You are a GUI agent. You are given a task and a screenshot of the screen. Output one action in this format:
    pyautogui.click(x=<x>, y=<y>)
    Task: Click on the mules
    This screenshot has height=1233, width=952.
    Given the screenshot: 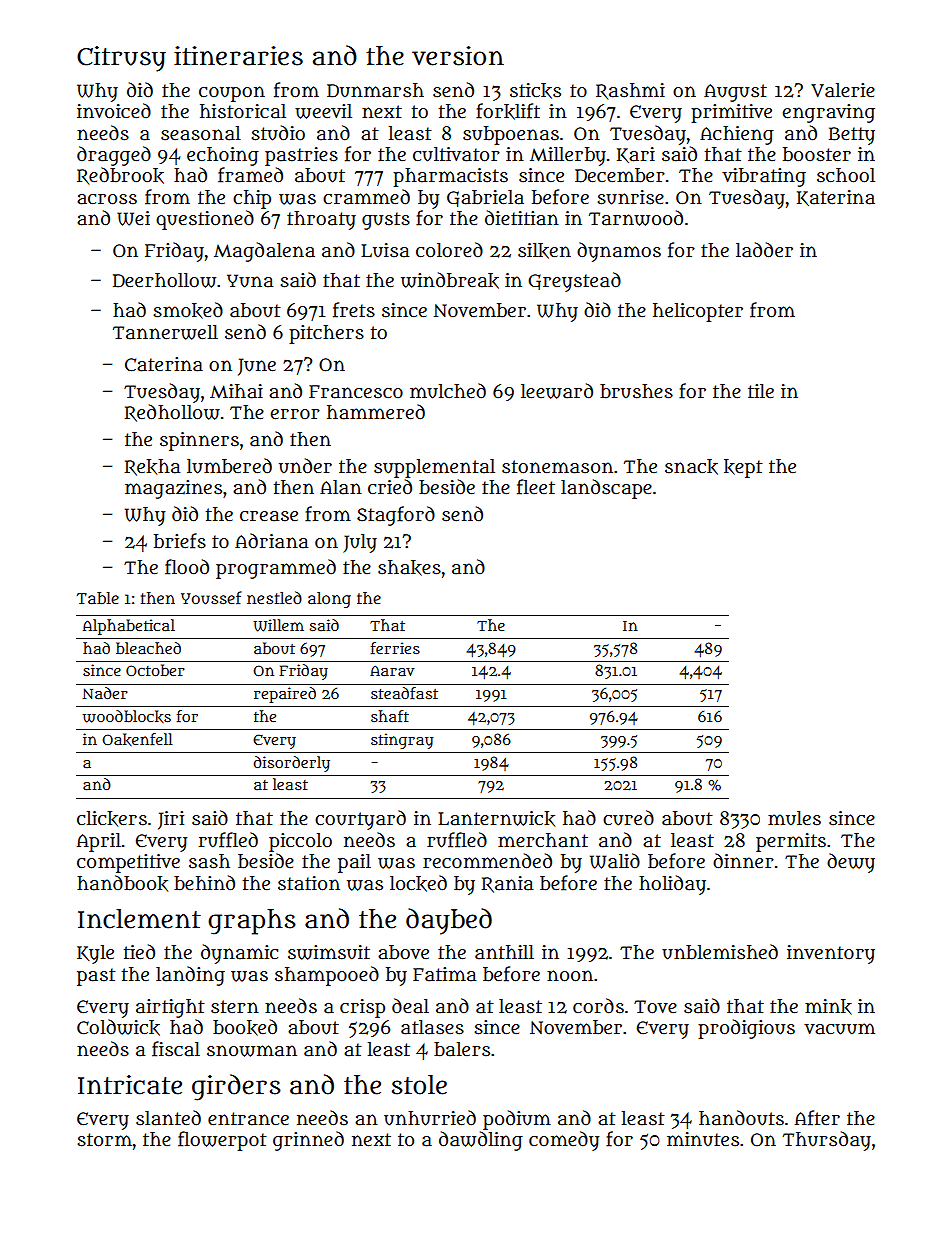 What is the action you would take?
    pyautogui.click(x=794, y=818)
